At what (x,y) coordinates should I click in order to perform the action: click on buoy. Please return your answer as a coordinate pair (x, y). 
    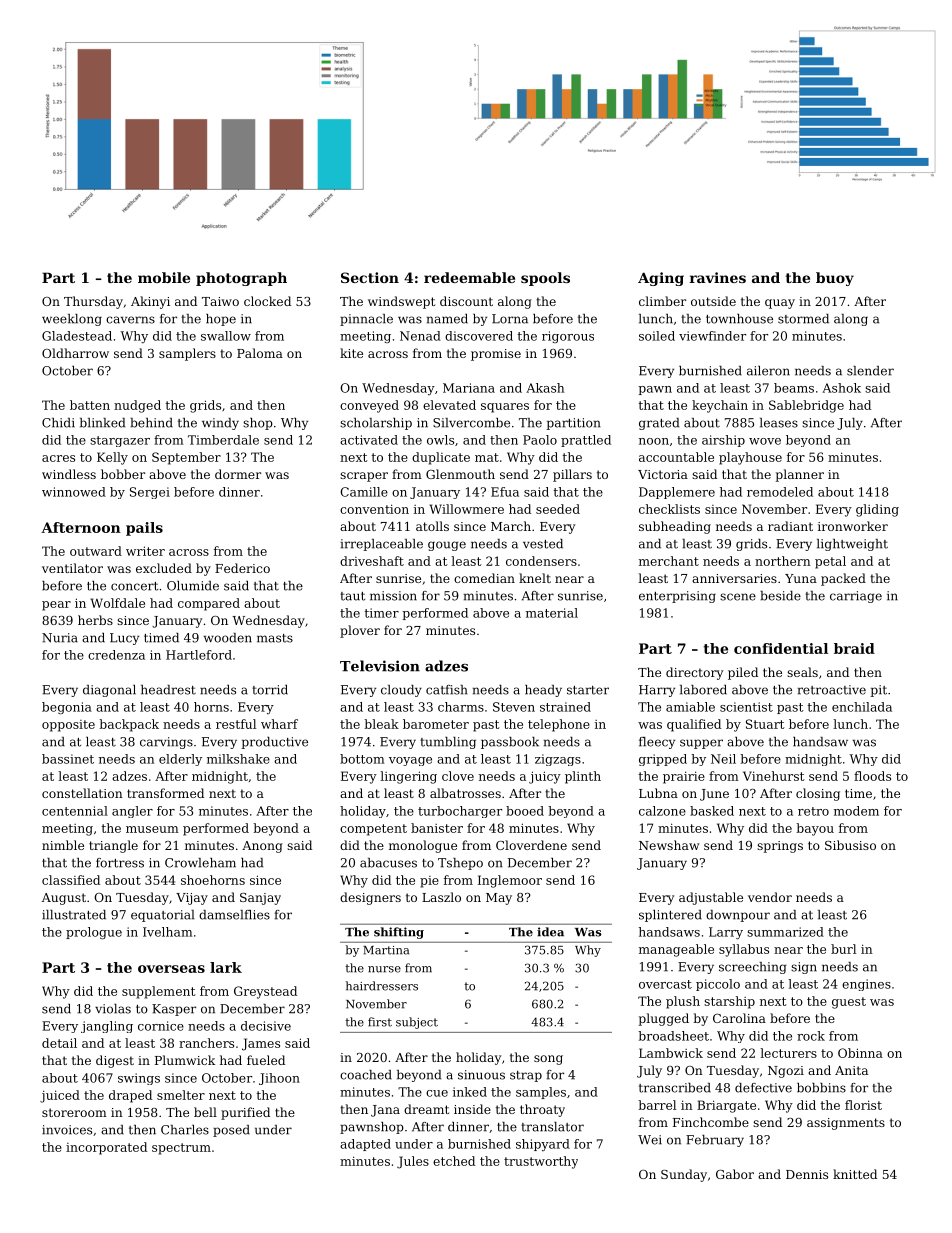
    Looking at the image, I should click on (835, 279).
